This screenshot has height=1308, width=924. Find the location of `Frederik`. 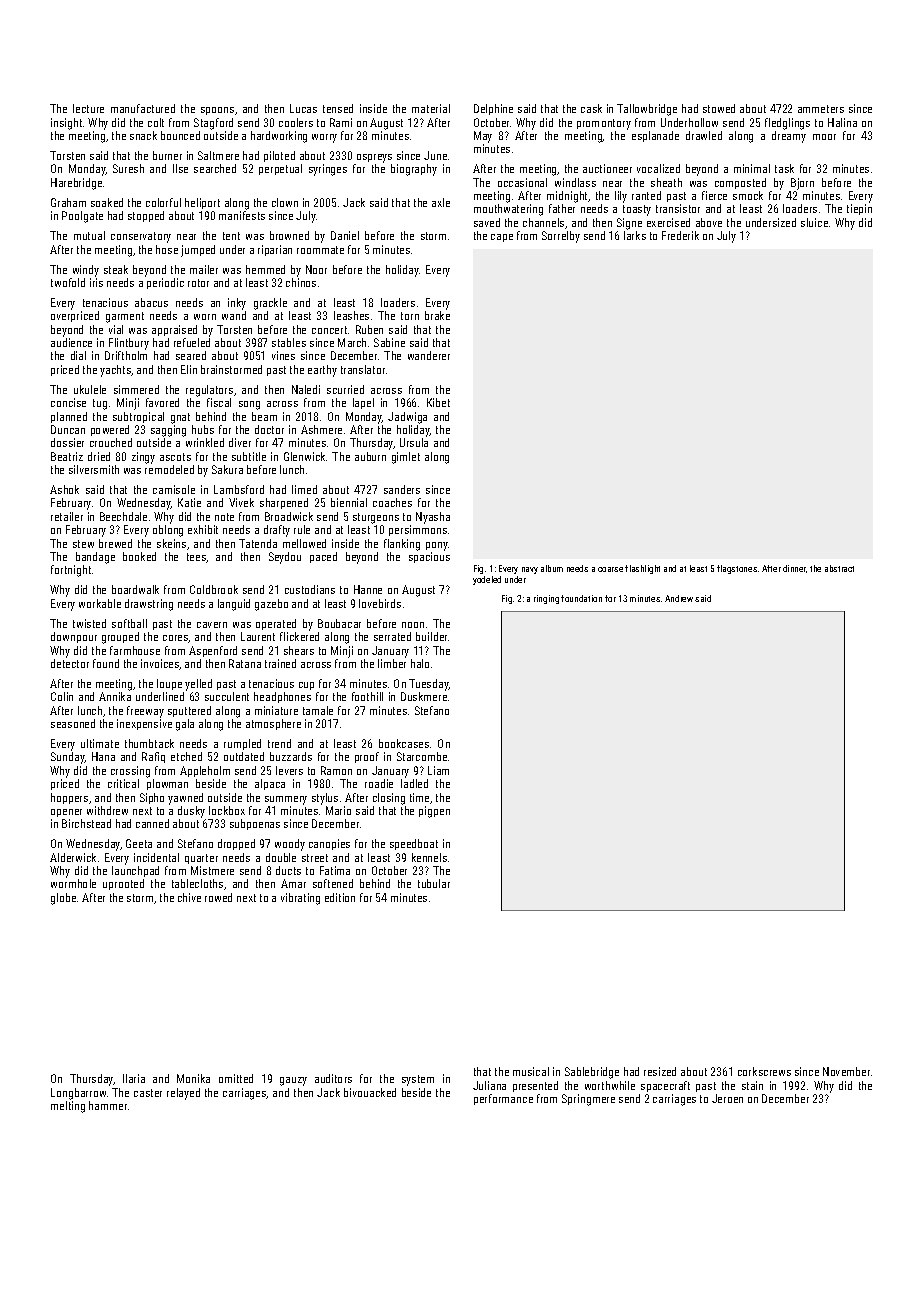

Frederik is located at coordinates (680, 235).
